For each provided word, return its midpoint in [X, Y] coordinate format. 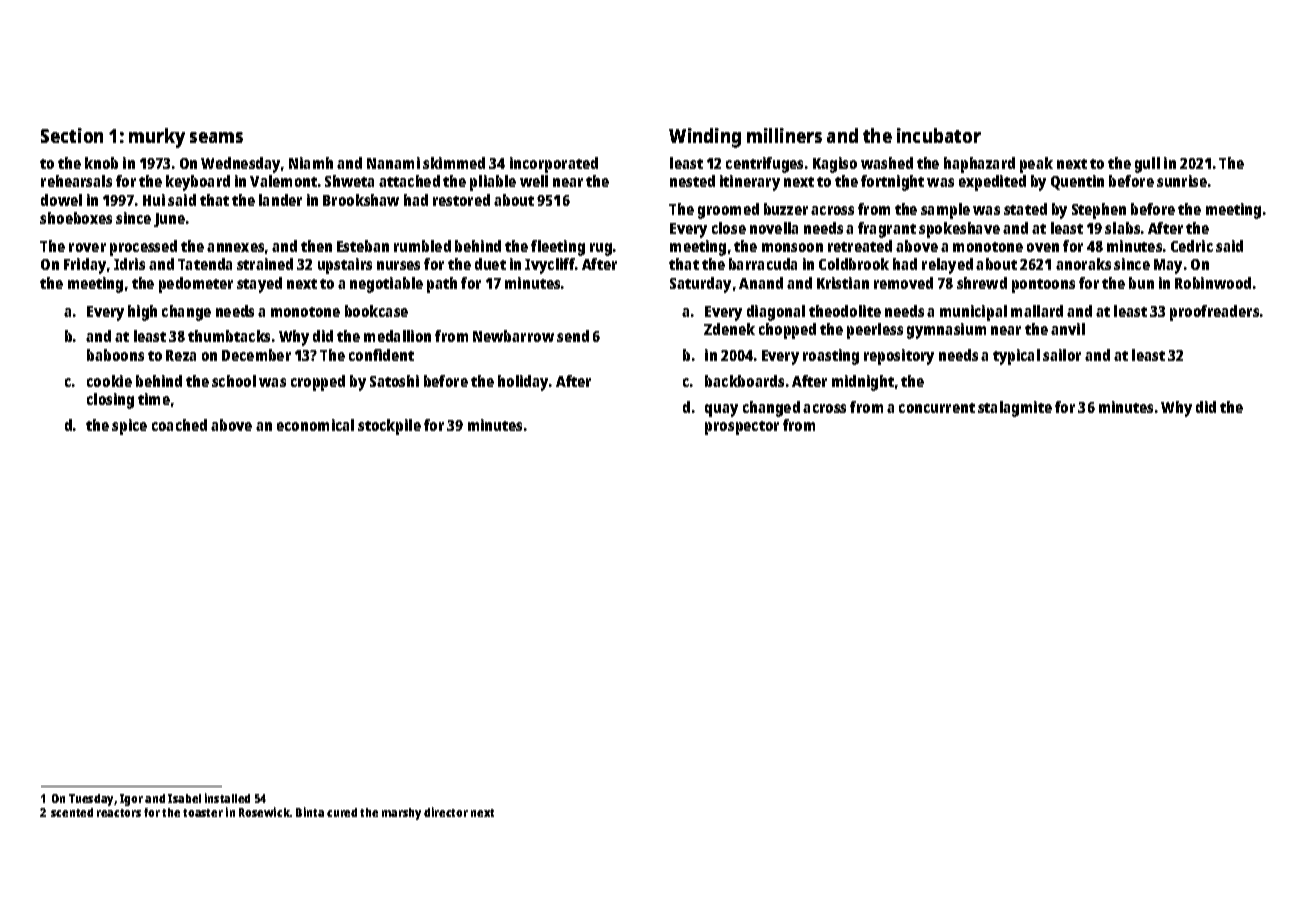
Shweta [349, 181]
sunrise [1182, 181]
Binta [310, 812]
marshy [401, 814]
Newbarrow [513, 336]
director [446, 812]
